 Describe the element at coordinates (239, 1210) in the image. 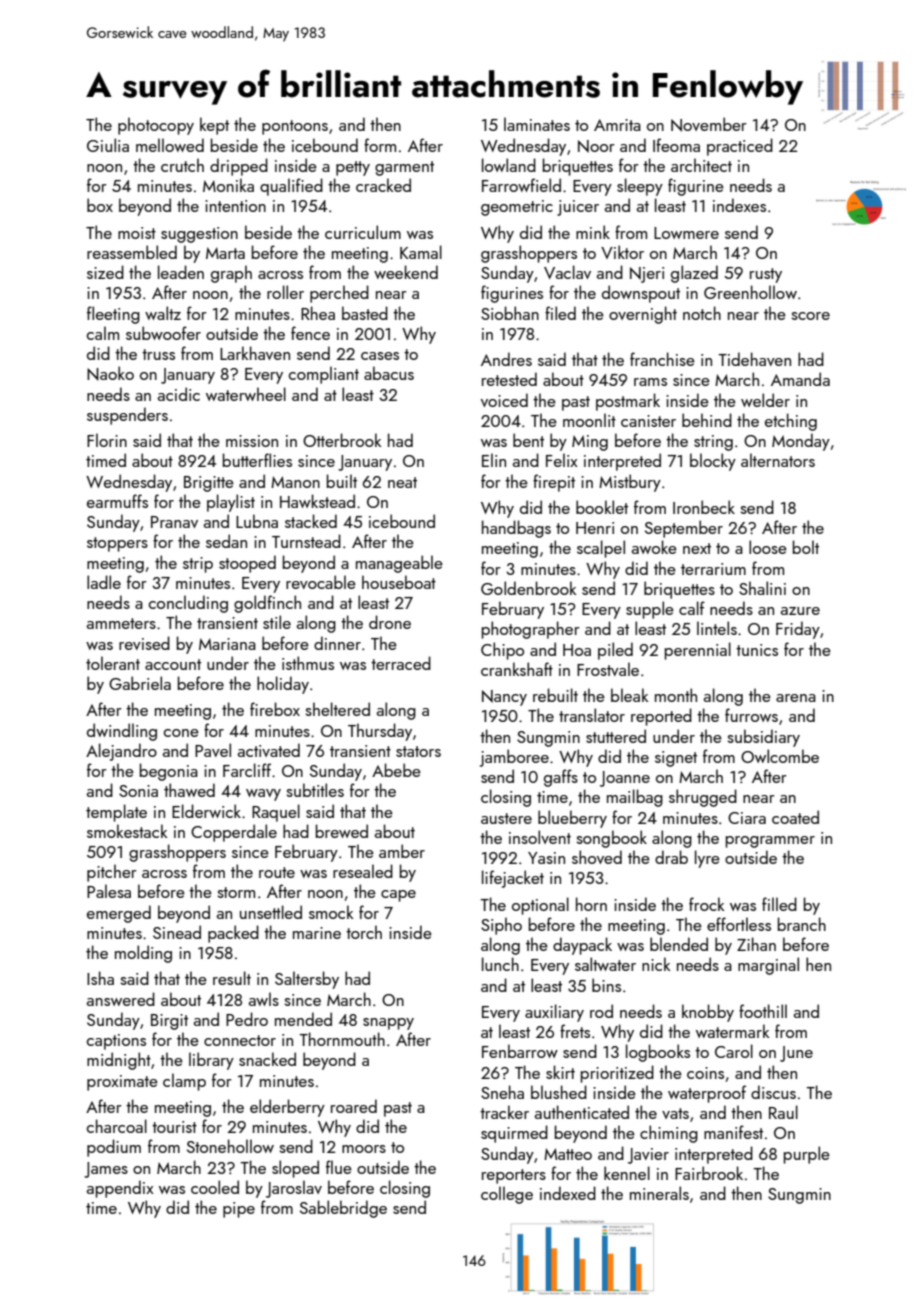

I see `pipe` at that location.
